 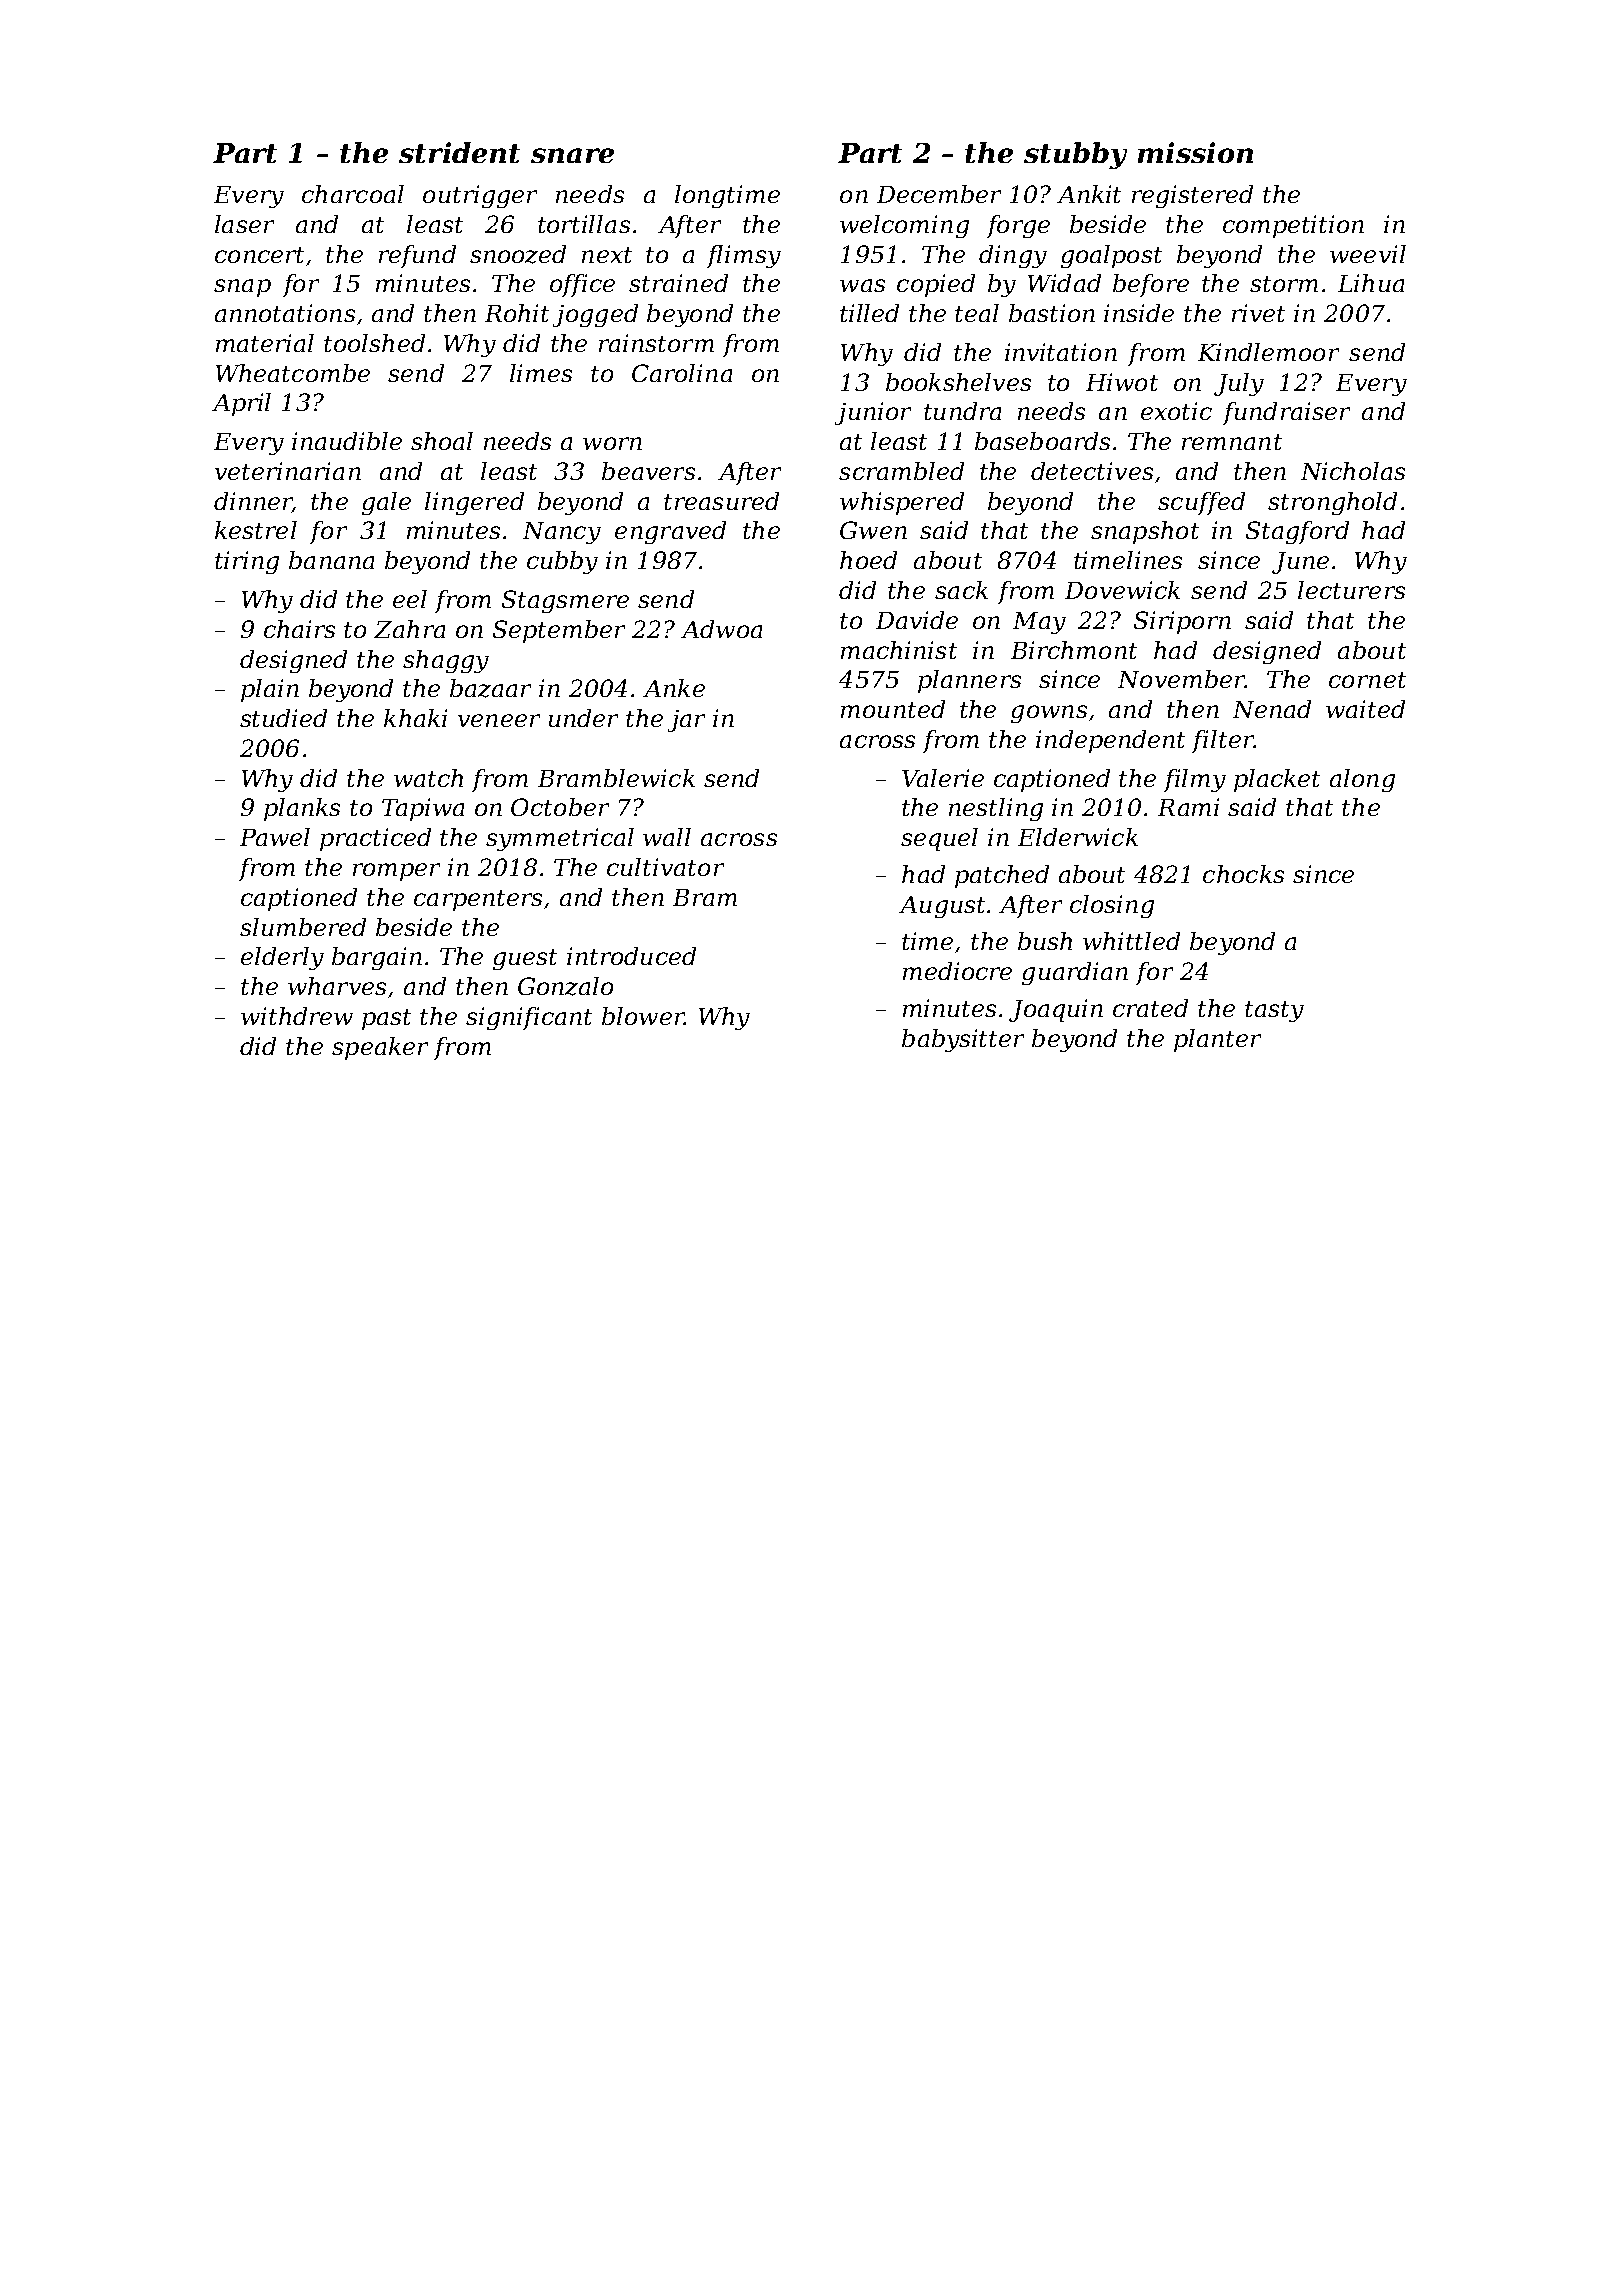 What do you see at coordinates (1217, 1040) in the page?
I see `planter` at bounding box center [1217, 1040].
